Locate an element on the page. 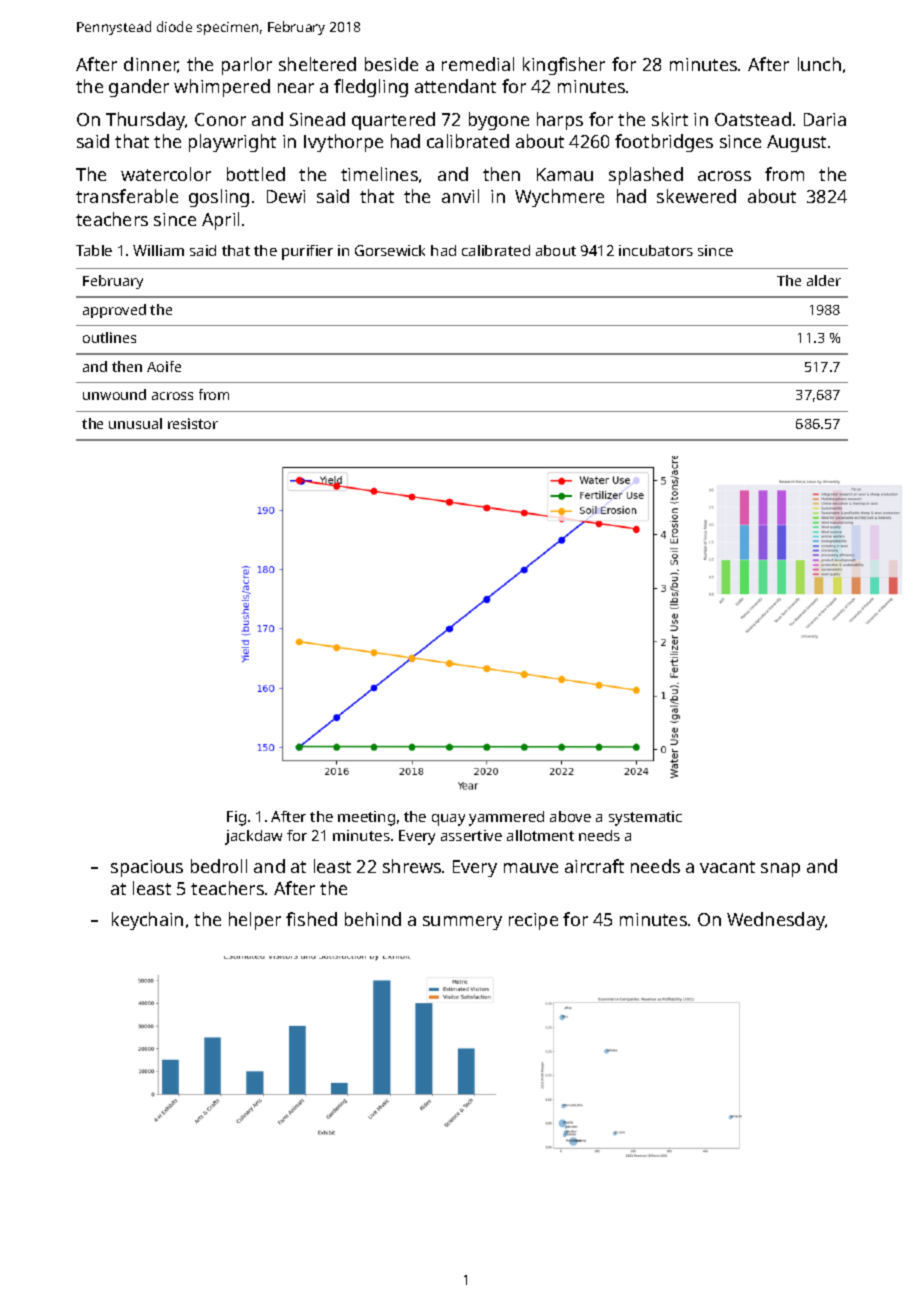 This page has height=1314, width=924. splashed is located at coordinates (646, 176).
